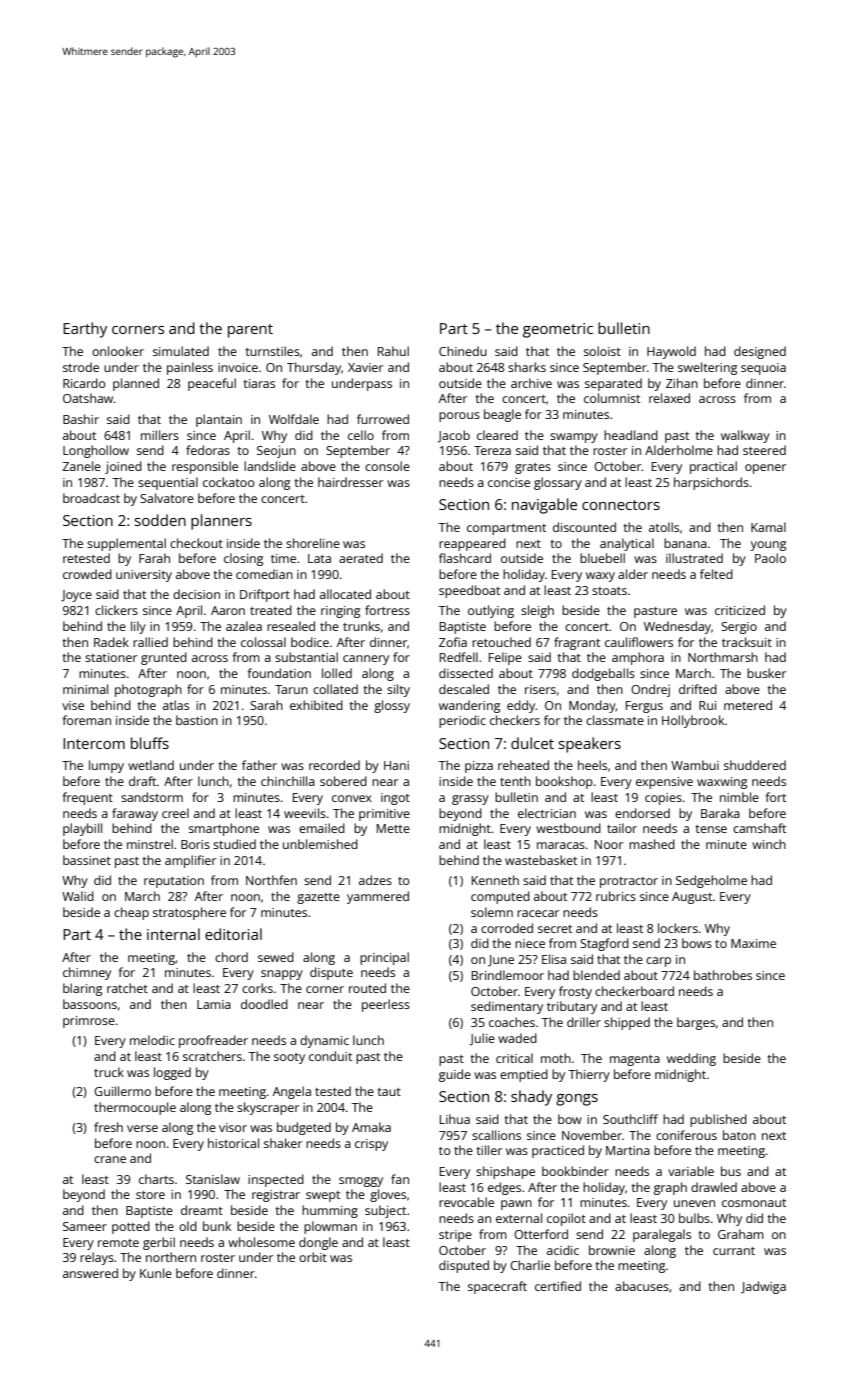  Describe the element at coordinates (261, 1242) in the document. I see `wholesome` at that location.
